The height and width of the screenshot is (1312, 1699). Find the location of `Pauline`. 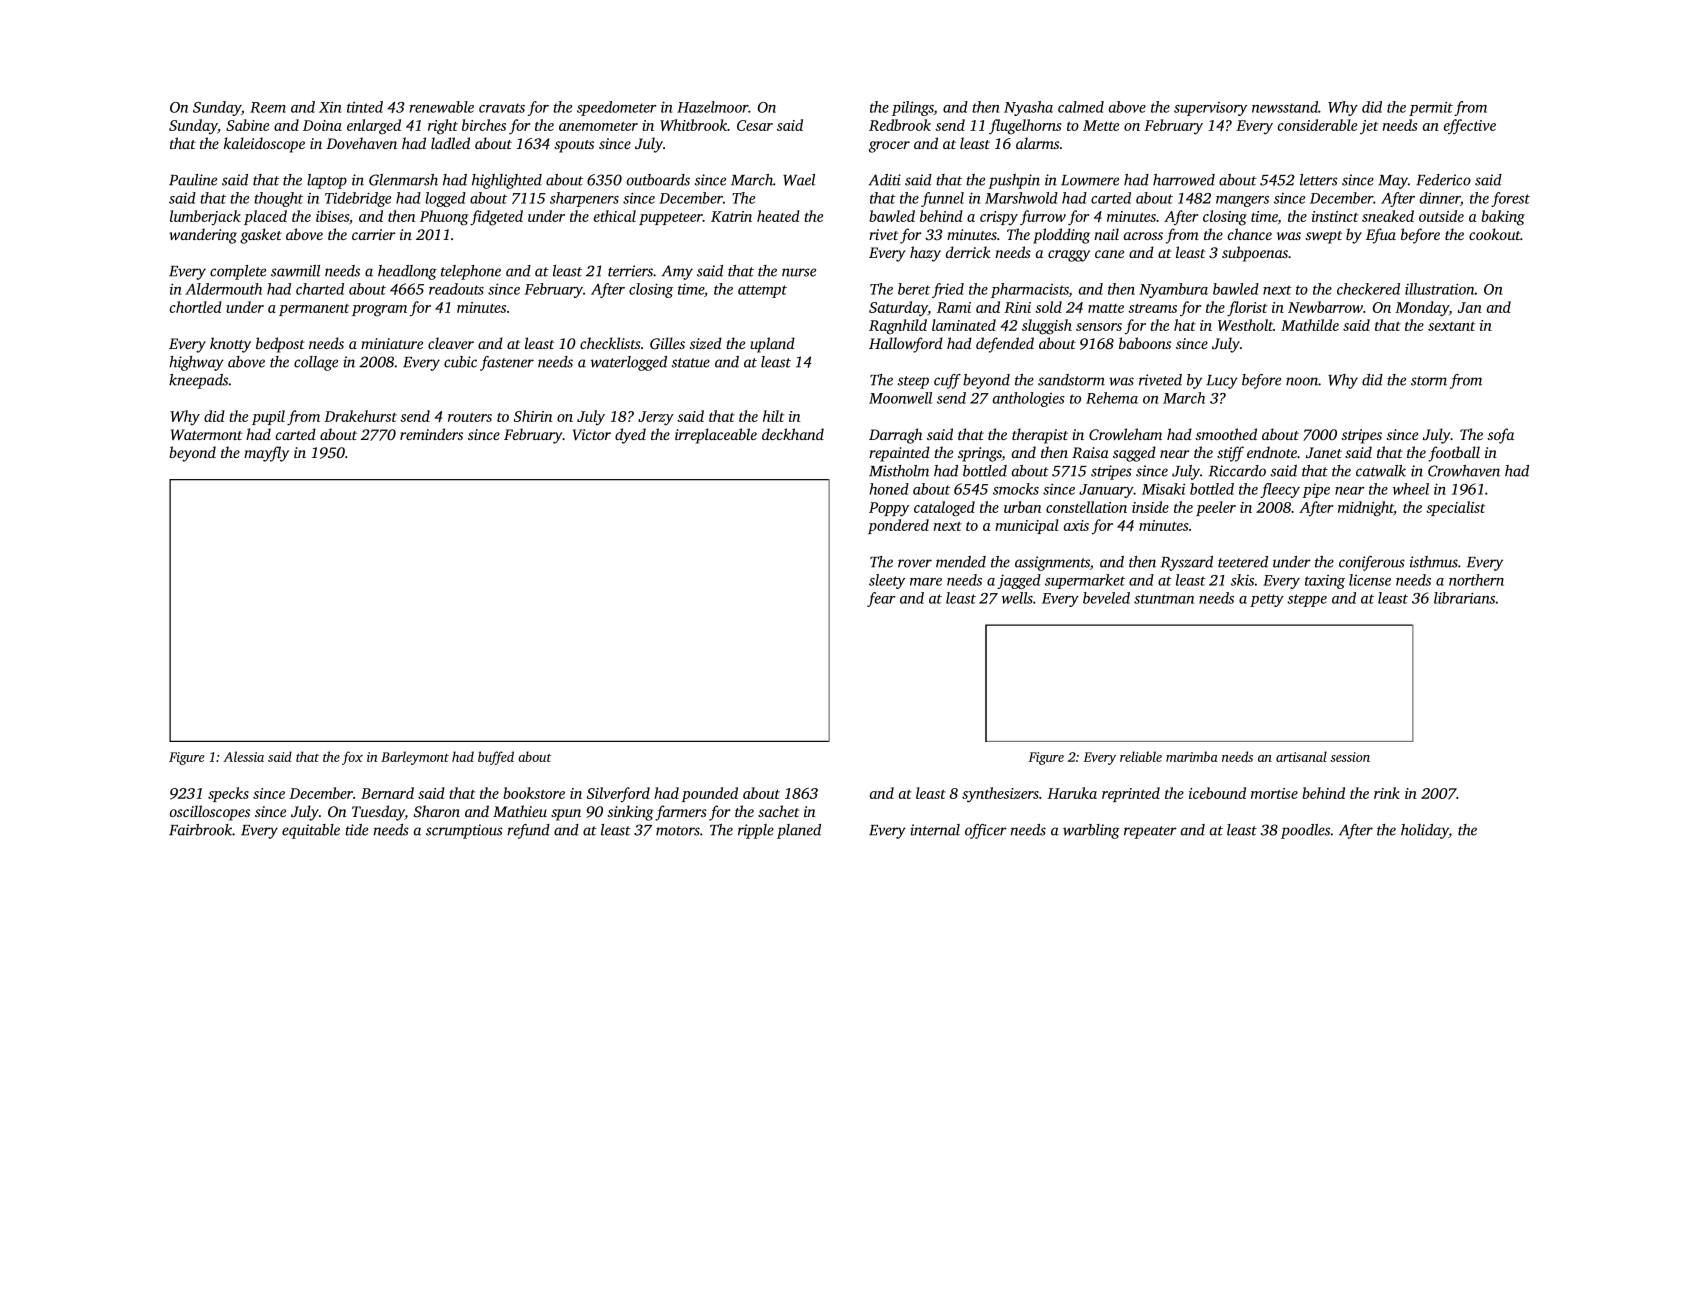

Pauline is located at coordinates (193, 180).
